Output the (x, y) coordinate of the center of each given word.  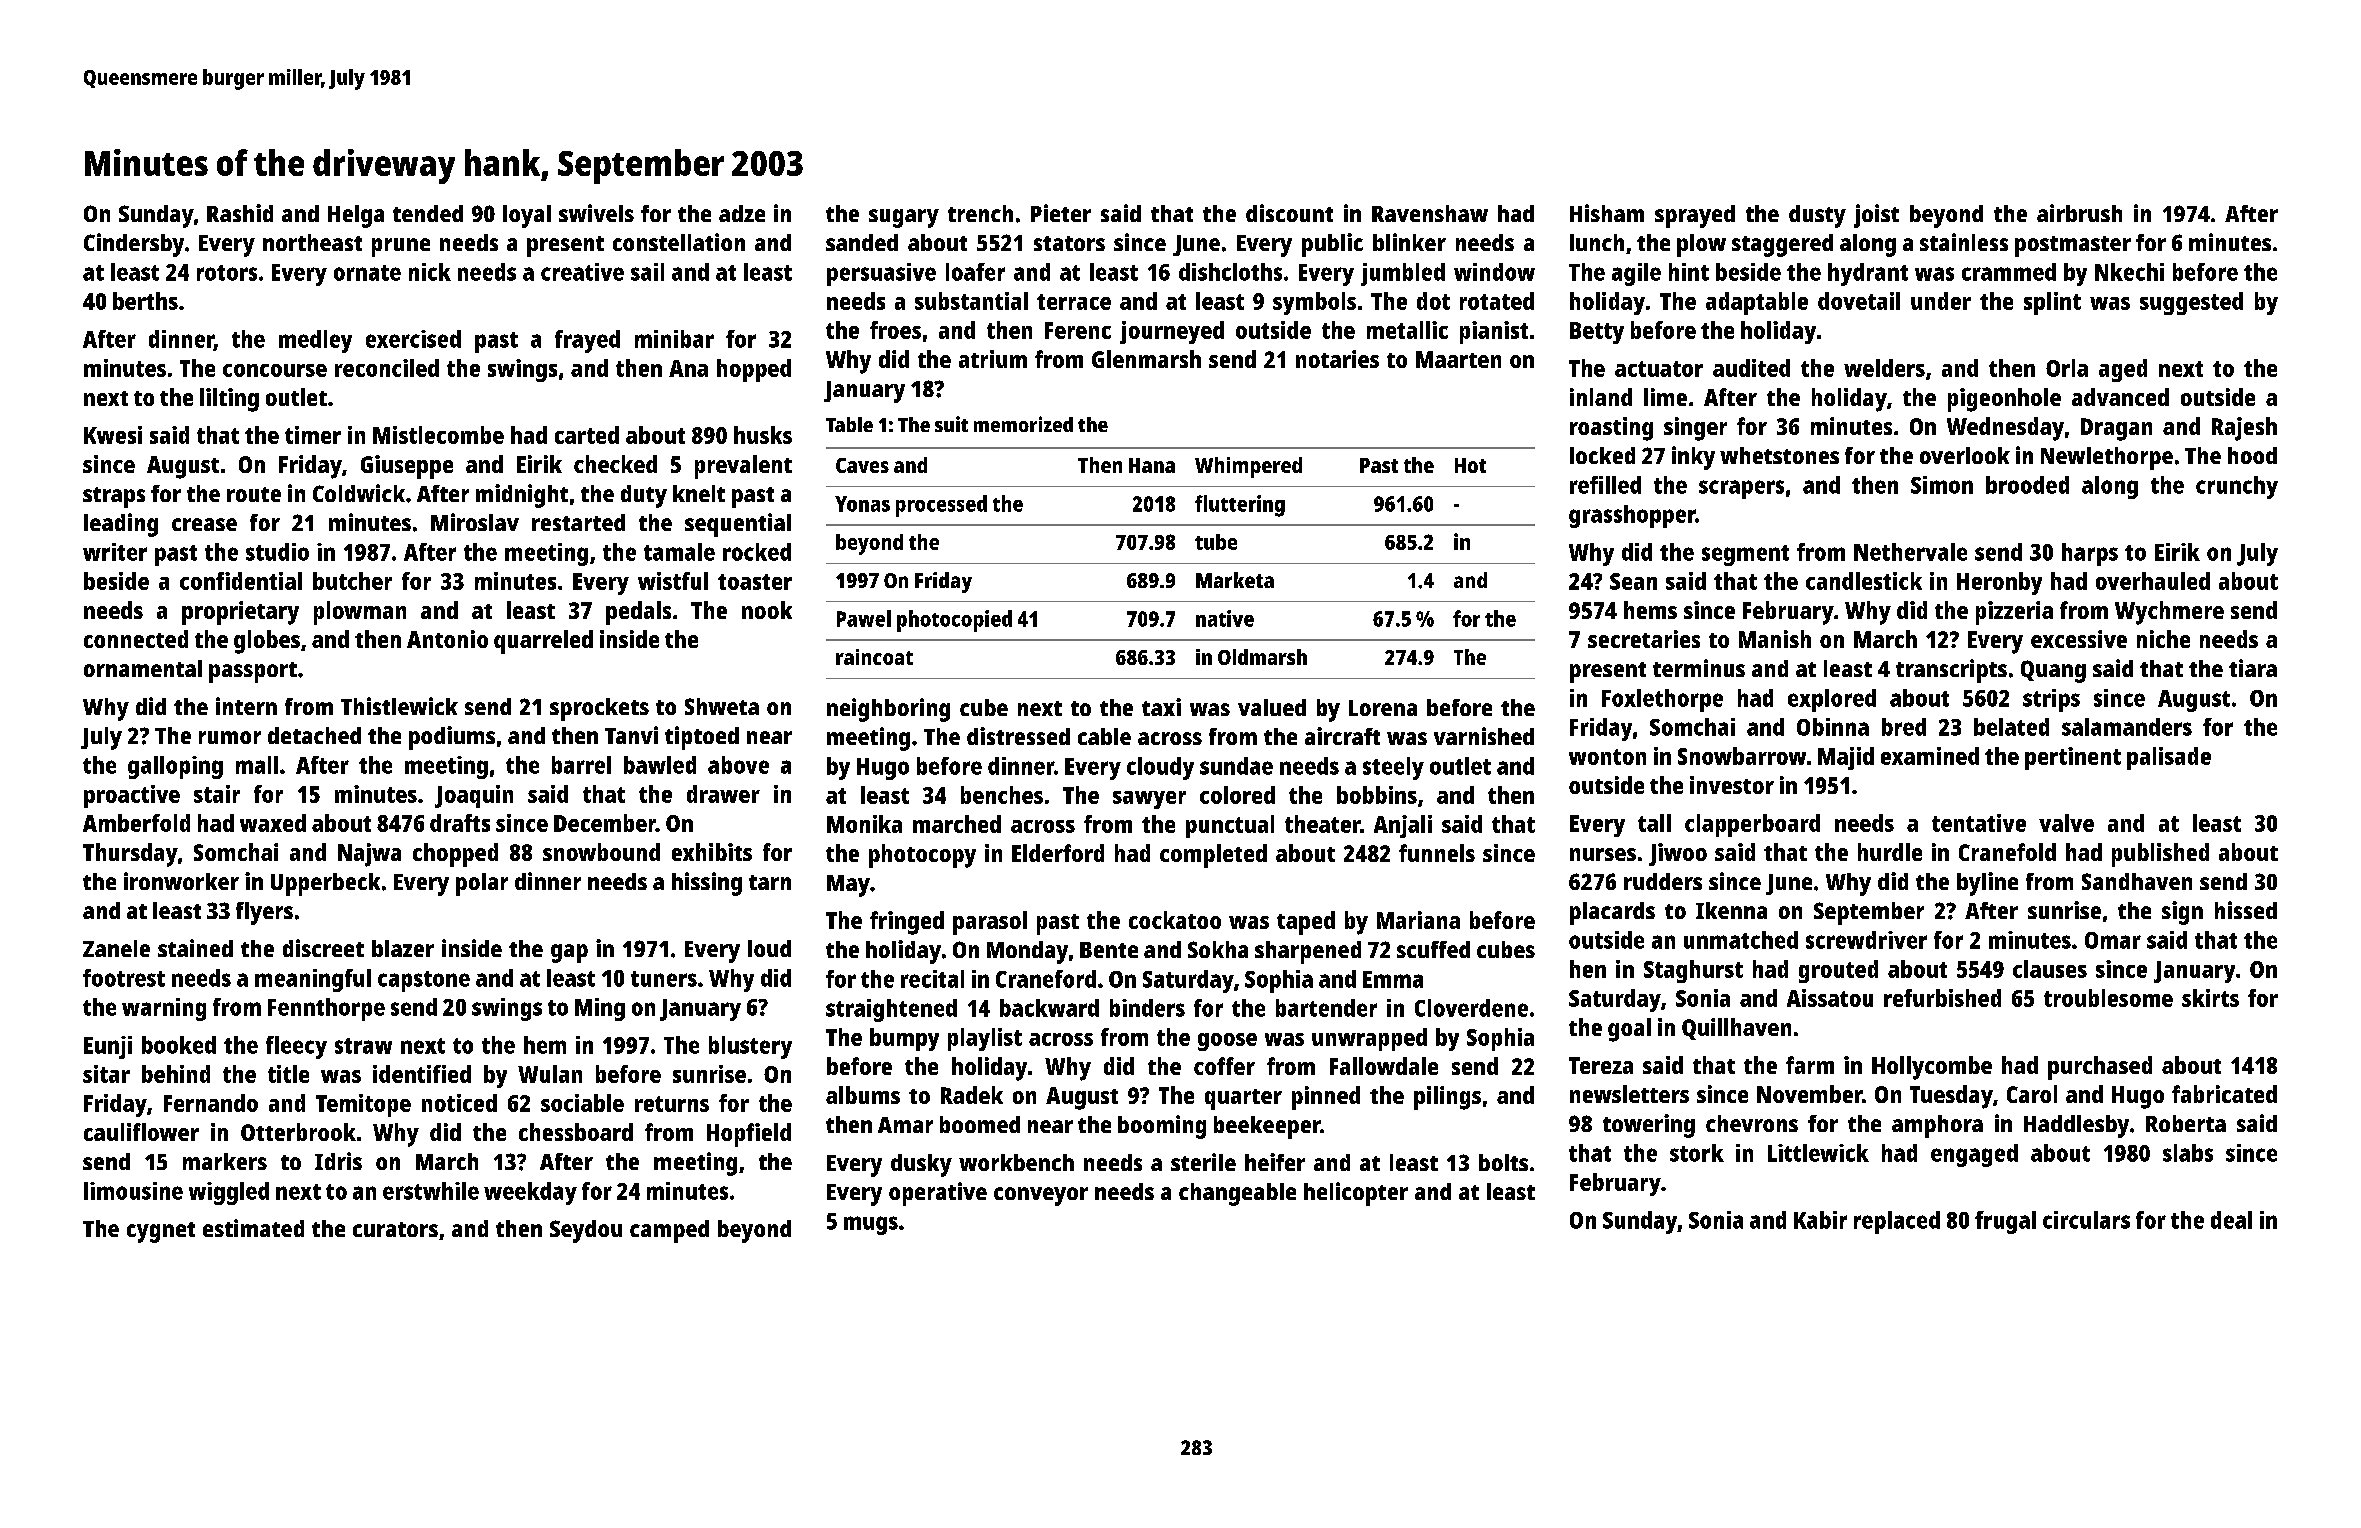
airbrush (2079, 213)
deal (2231, 1220)
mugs (871, 1225)
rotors (227, 273)
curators (395, 1229)
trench (980, 213)
